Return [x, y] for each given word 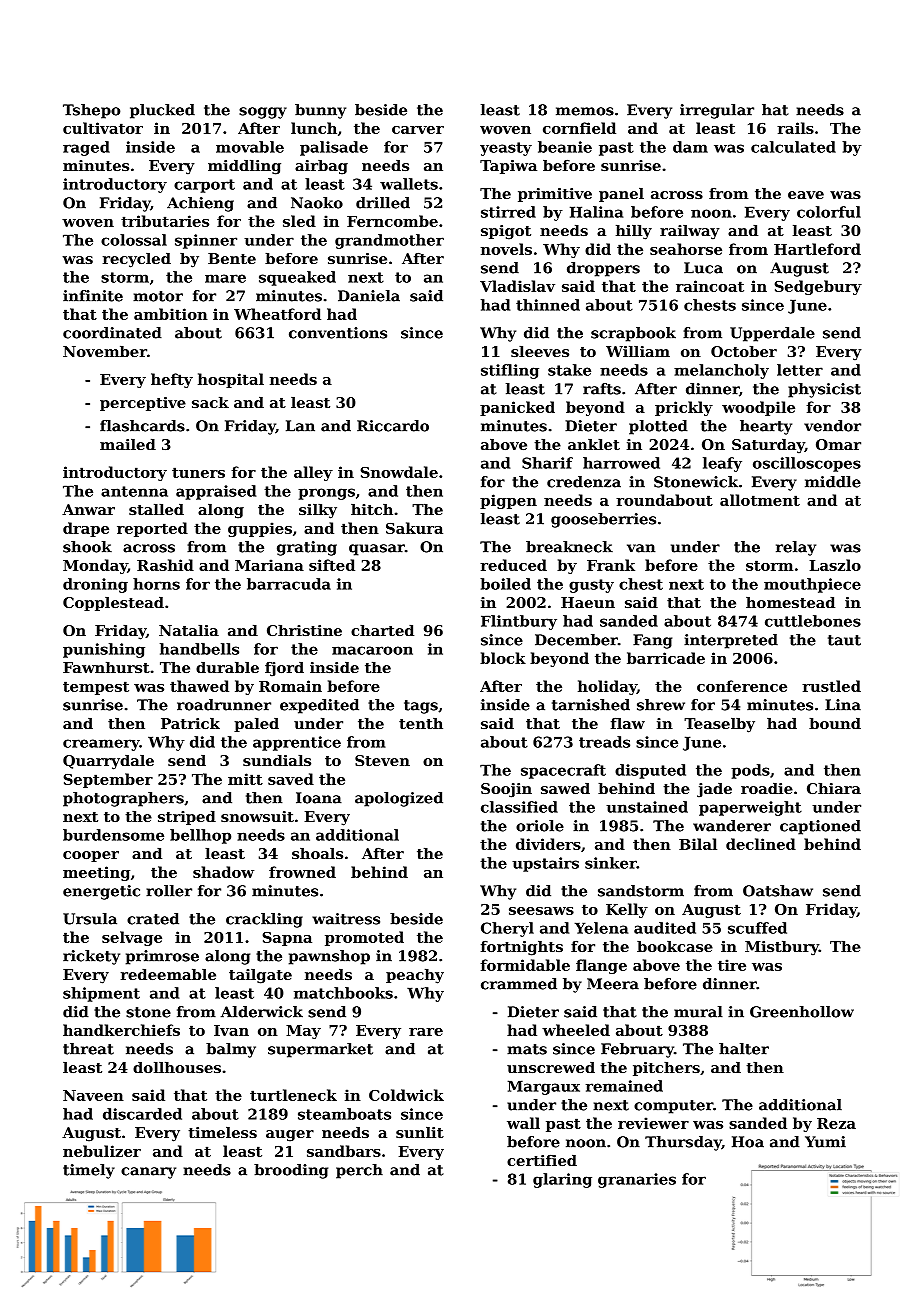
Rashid [165, 565]
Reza [836, 1123]
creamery [101, 745]
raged [86, 148]
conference [742, 686]
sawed [565, 788]
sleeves [540, 351]
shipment [101, 994]
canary [148, 1173]
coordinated [112, 333]
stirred [508, 212]
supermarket [320, 1050]
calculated [793, 147]
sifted [332, 565]
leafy [722, 464]
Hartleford [817, 249]
